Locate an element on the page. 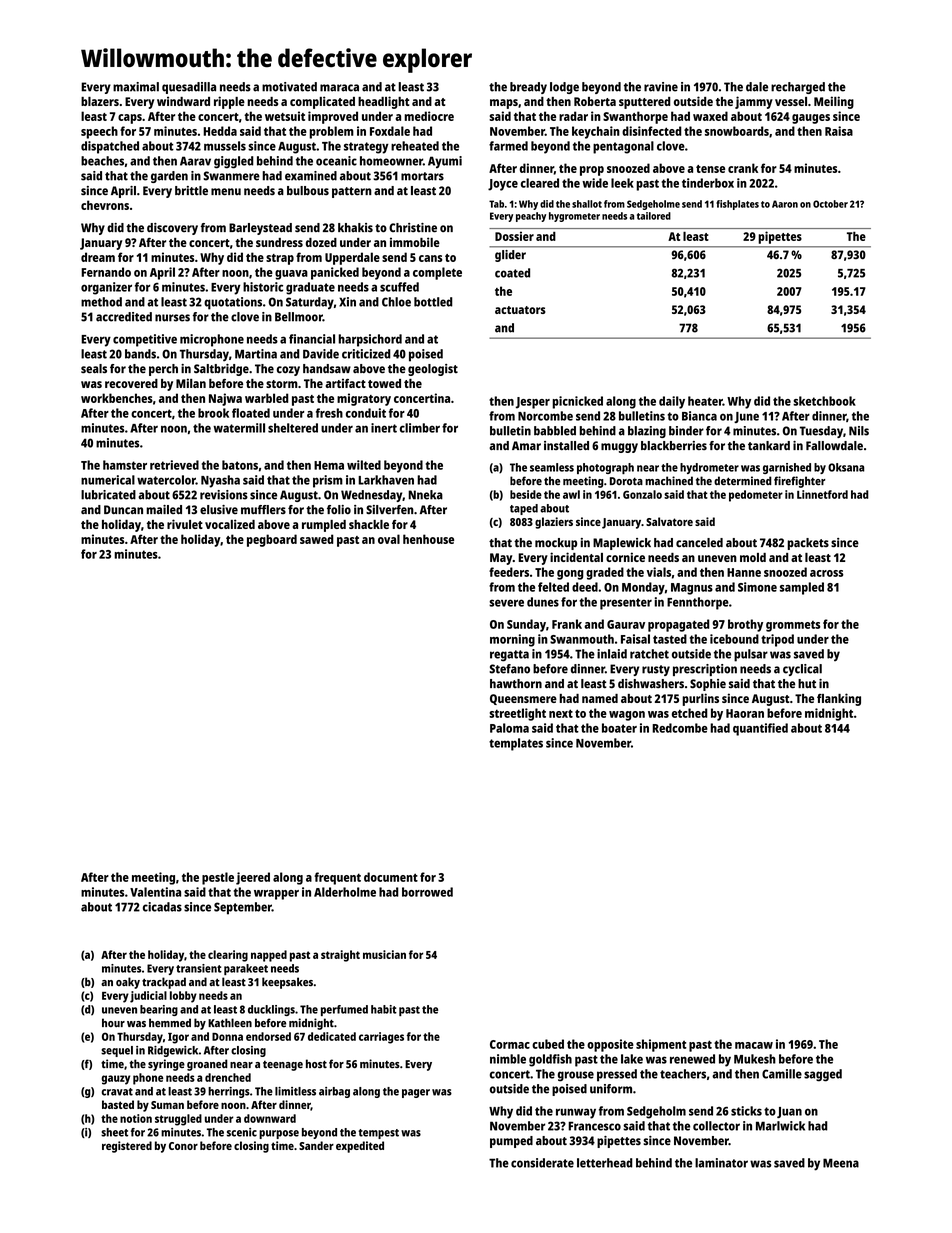 The height and width of the page is (1233, 952). laminator is located at coordinates (721, 1163).
